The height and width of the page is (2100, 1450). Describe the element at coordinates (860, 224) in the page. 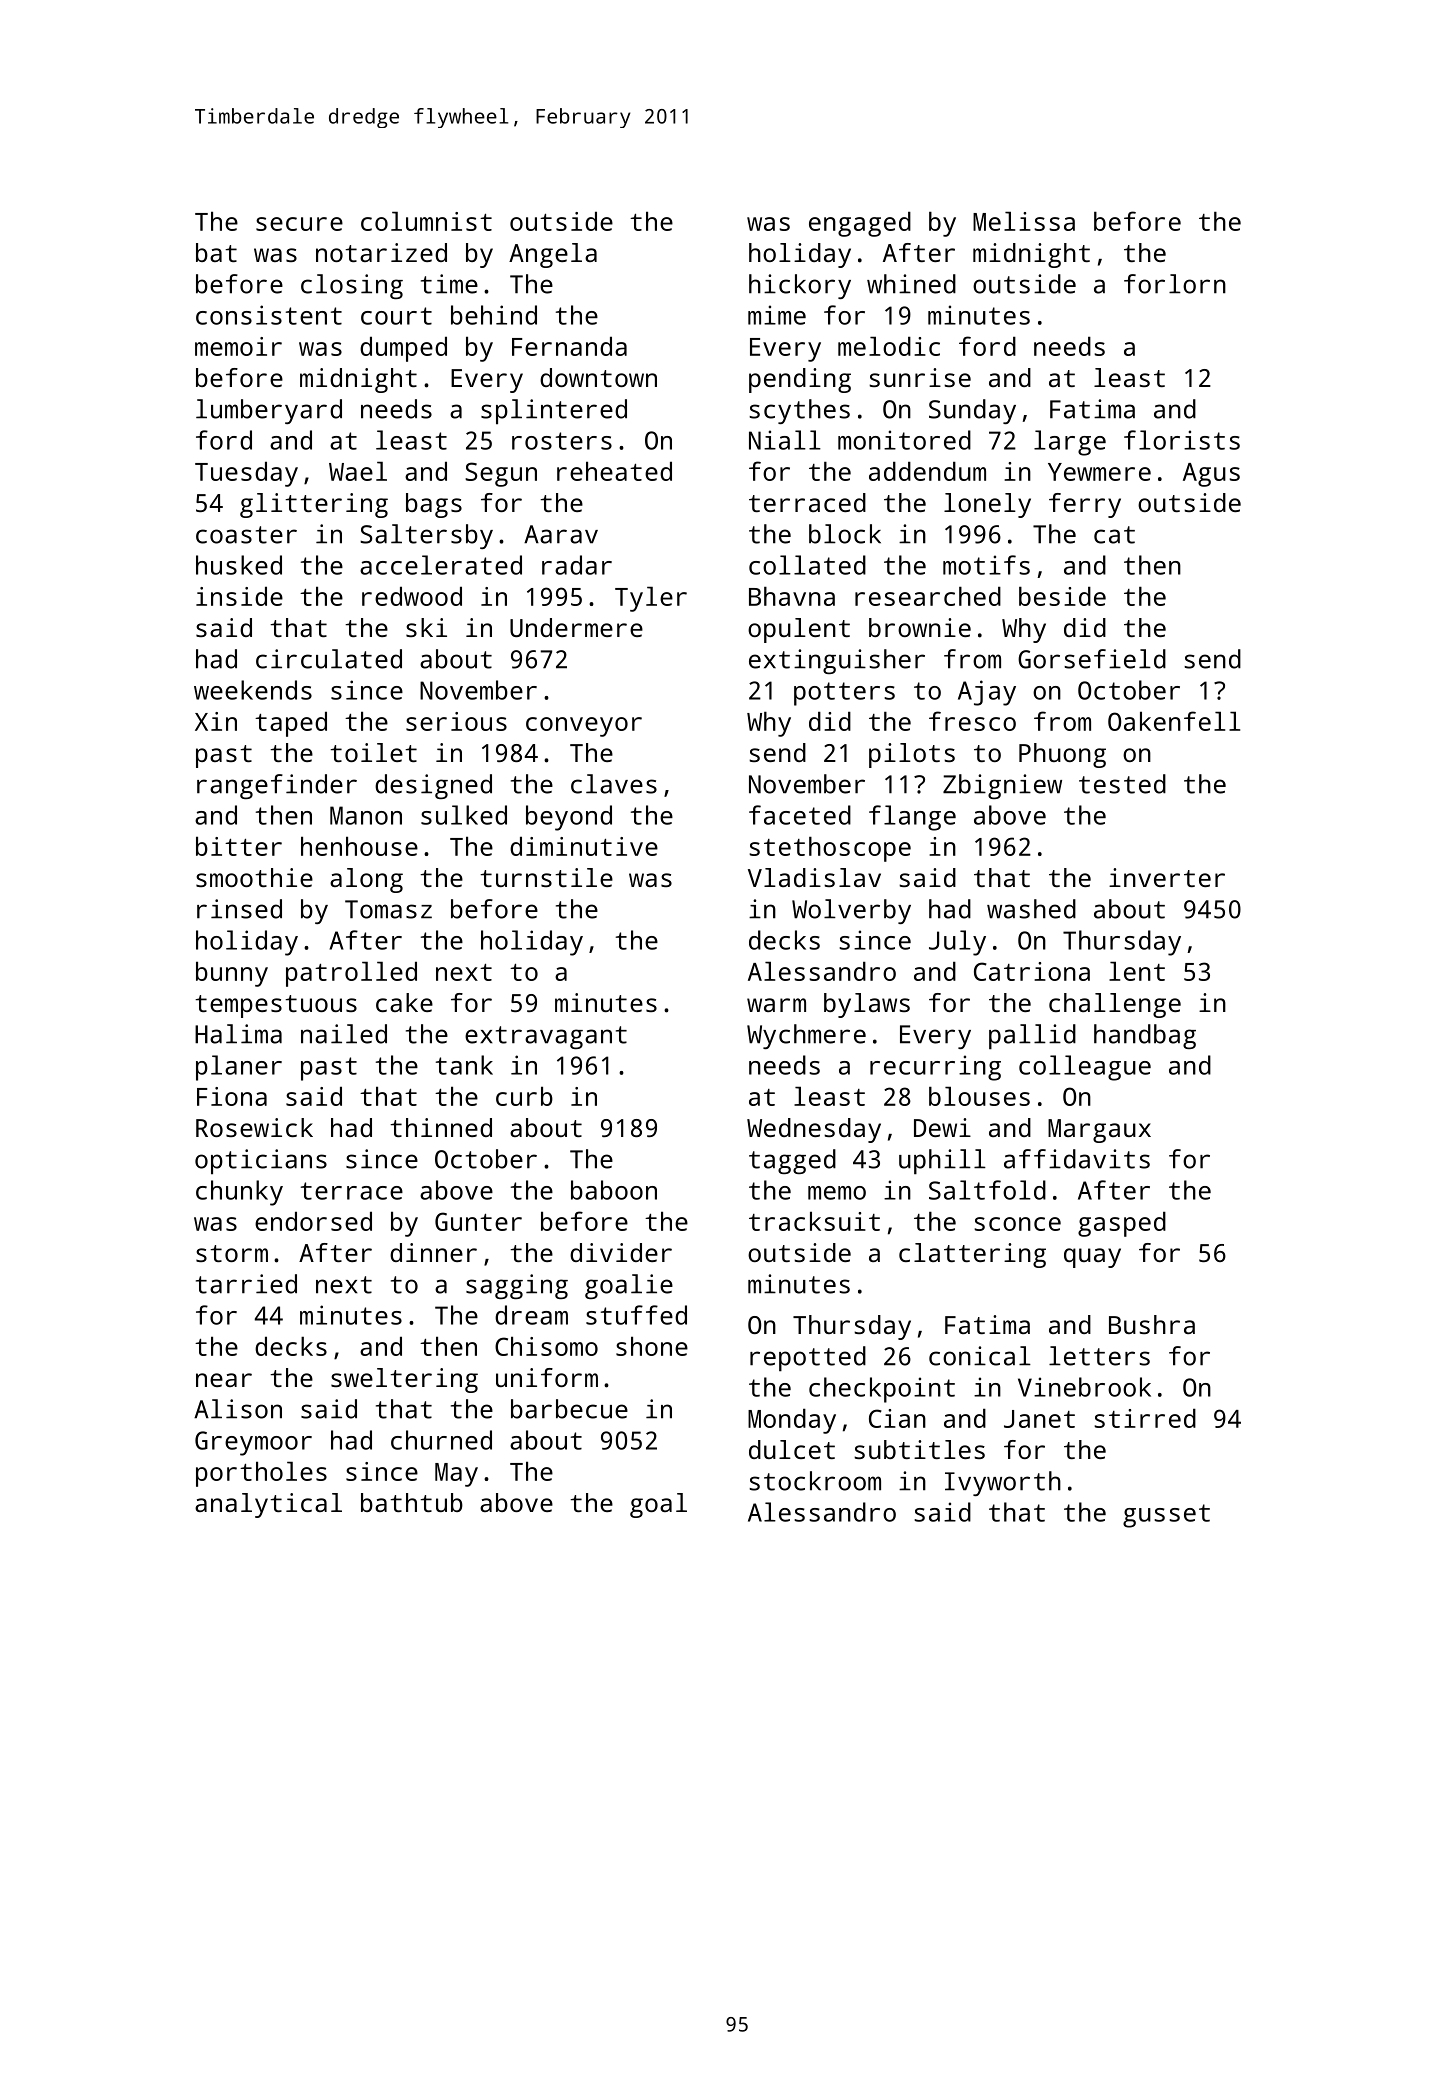

I see `engaged` at that location.
